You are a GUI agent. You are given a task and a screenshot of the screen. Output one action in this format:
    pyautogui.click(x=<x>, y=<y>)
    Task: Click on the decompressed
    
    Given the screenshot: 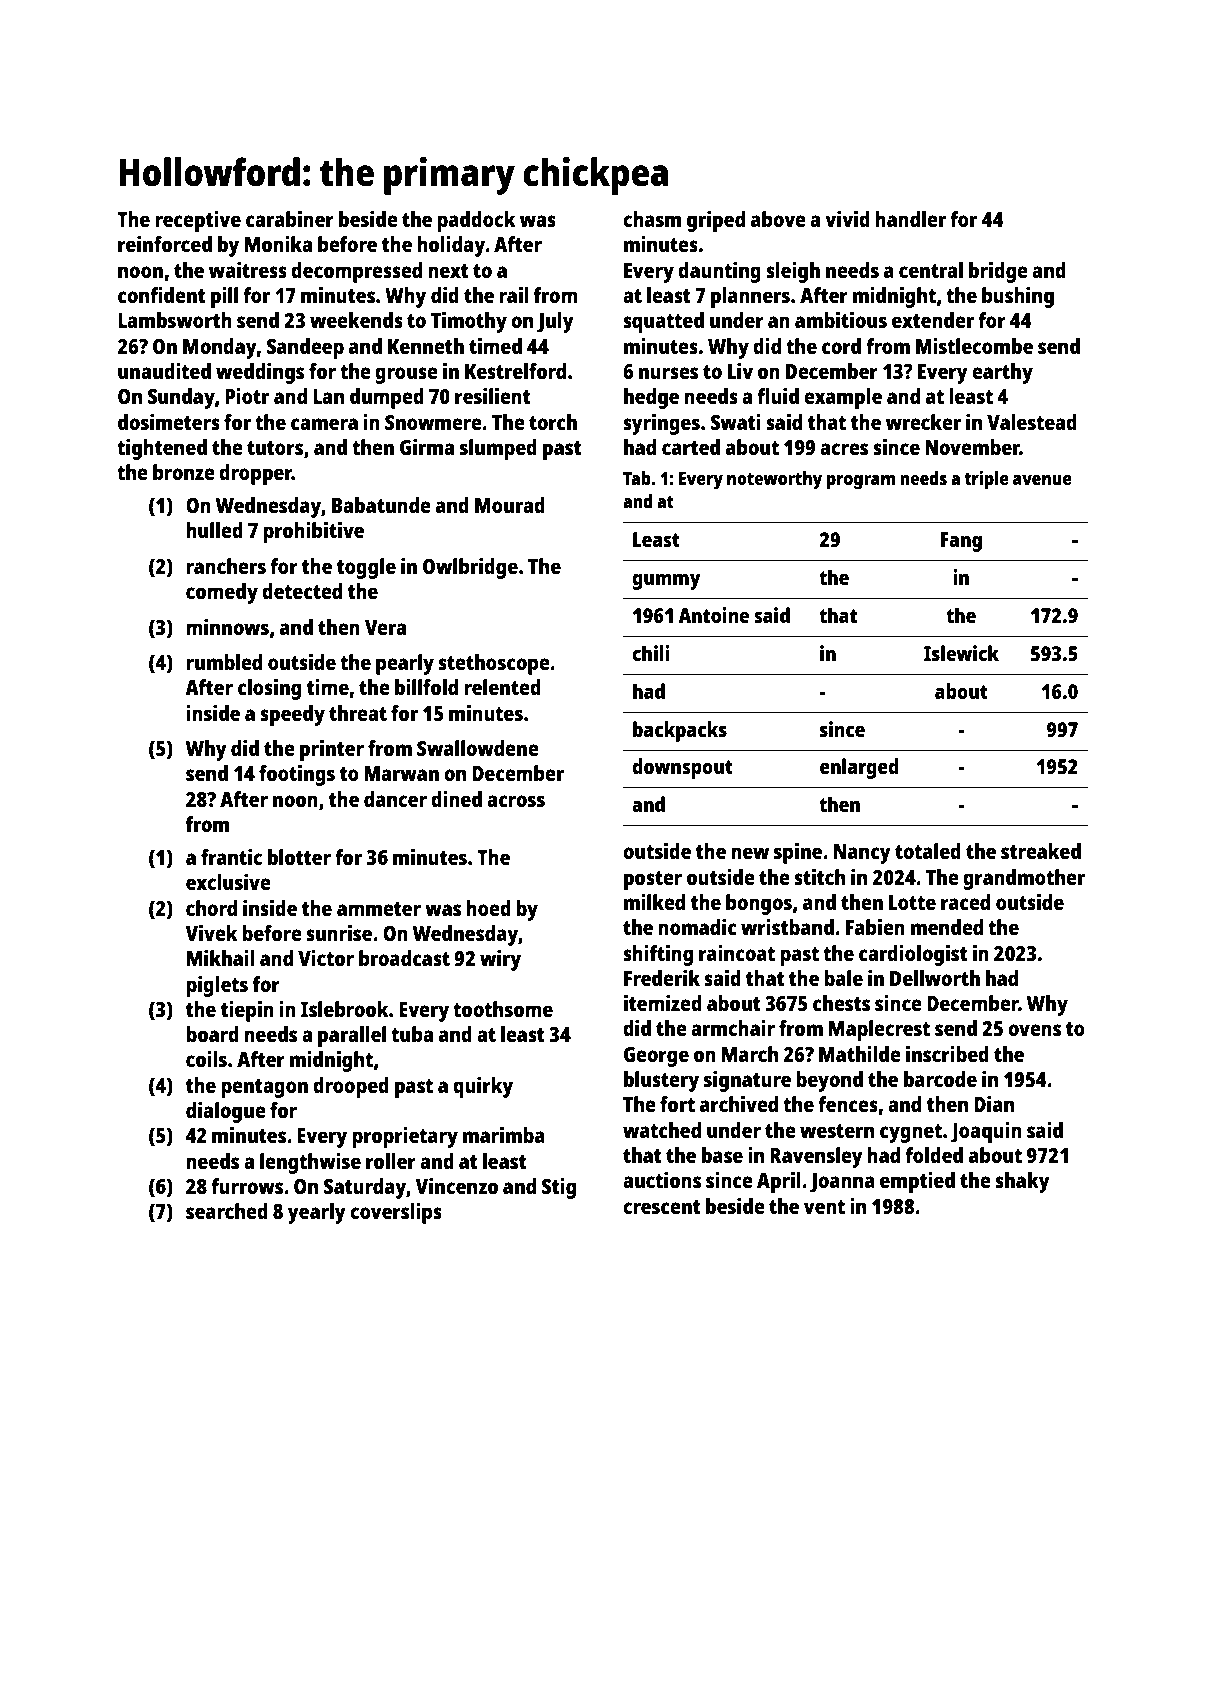 What is the action you would take?
    pyautogui.click(x=356, y=272)
